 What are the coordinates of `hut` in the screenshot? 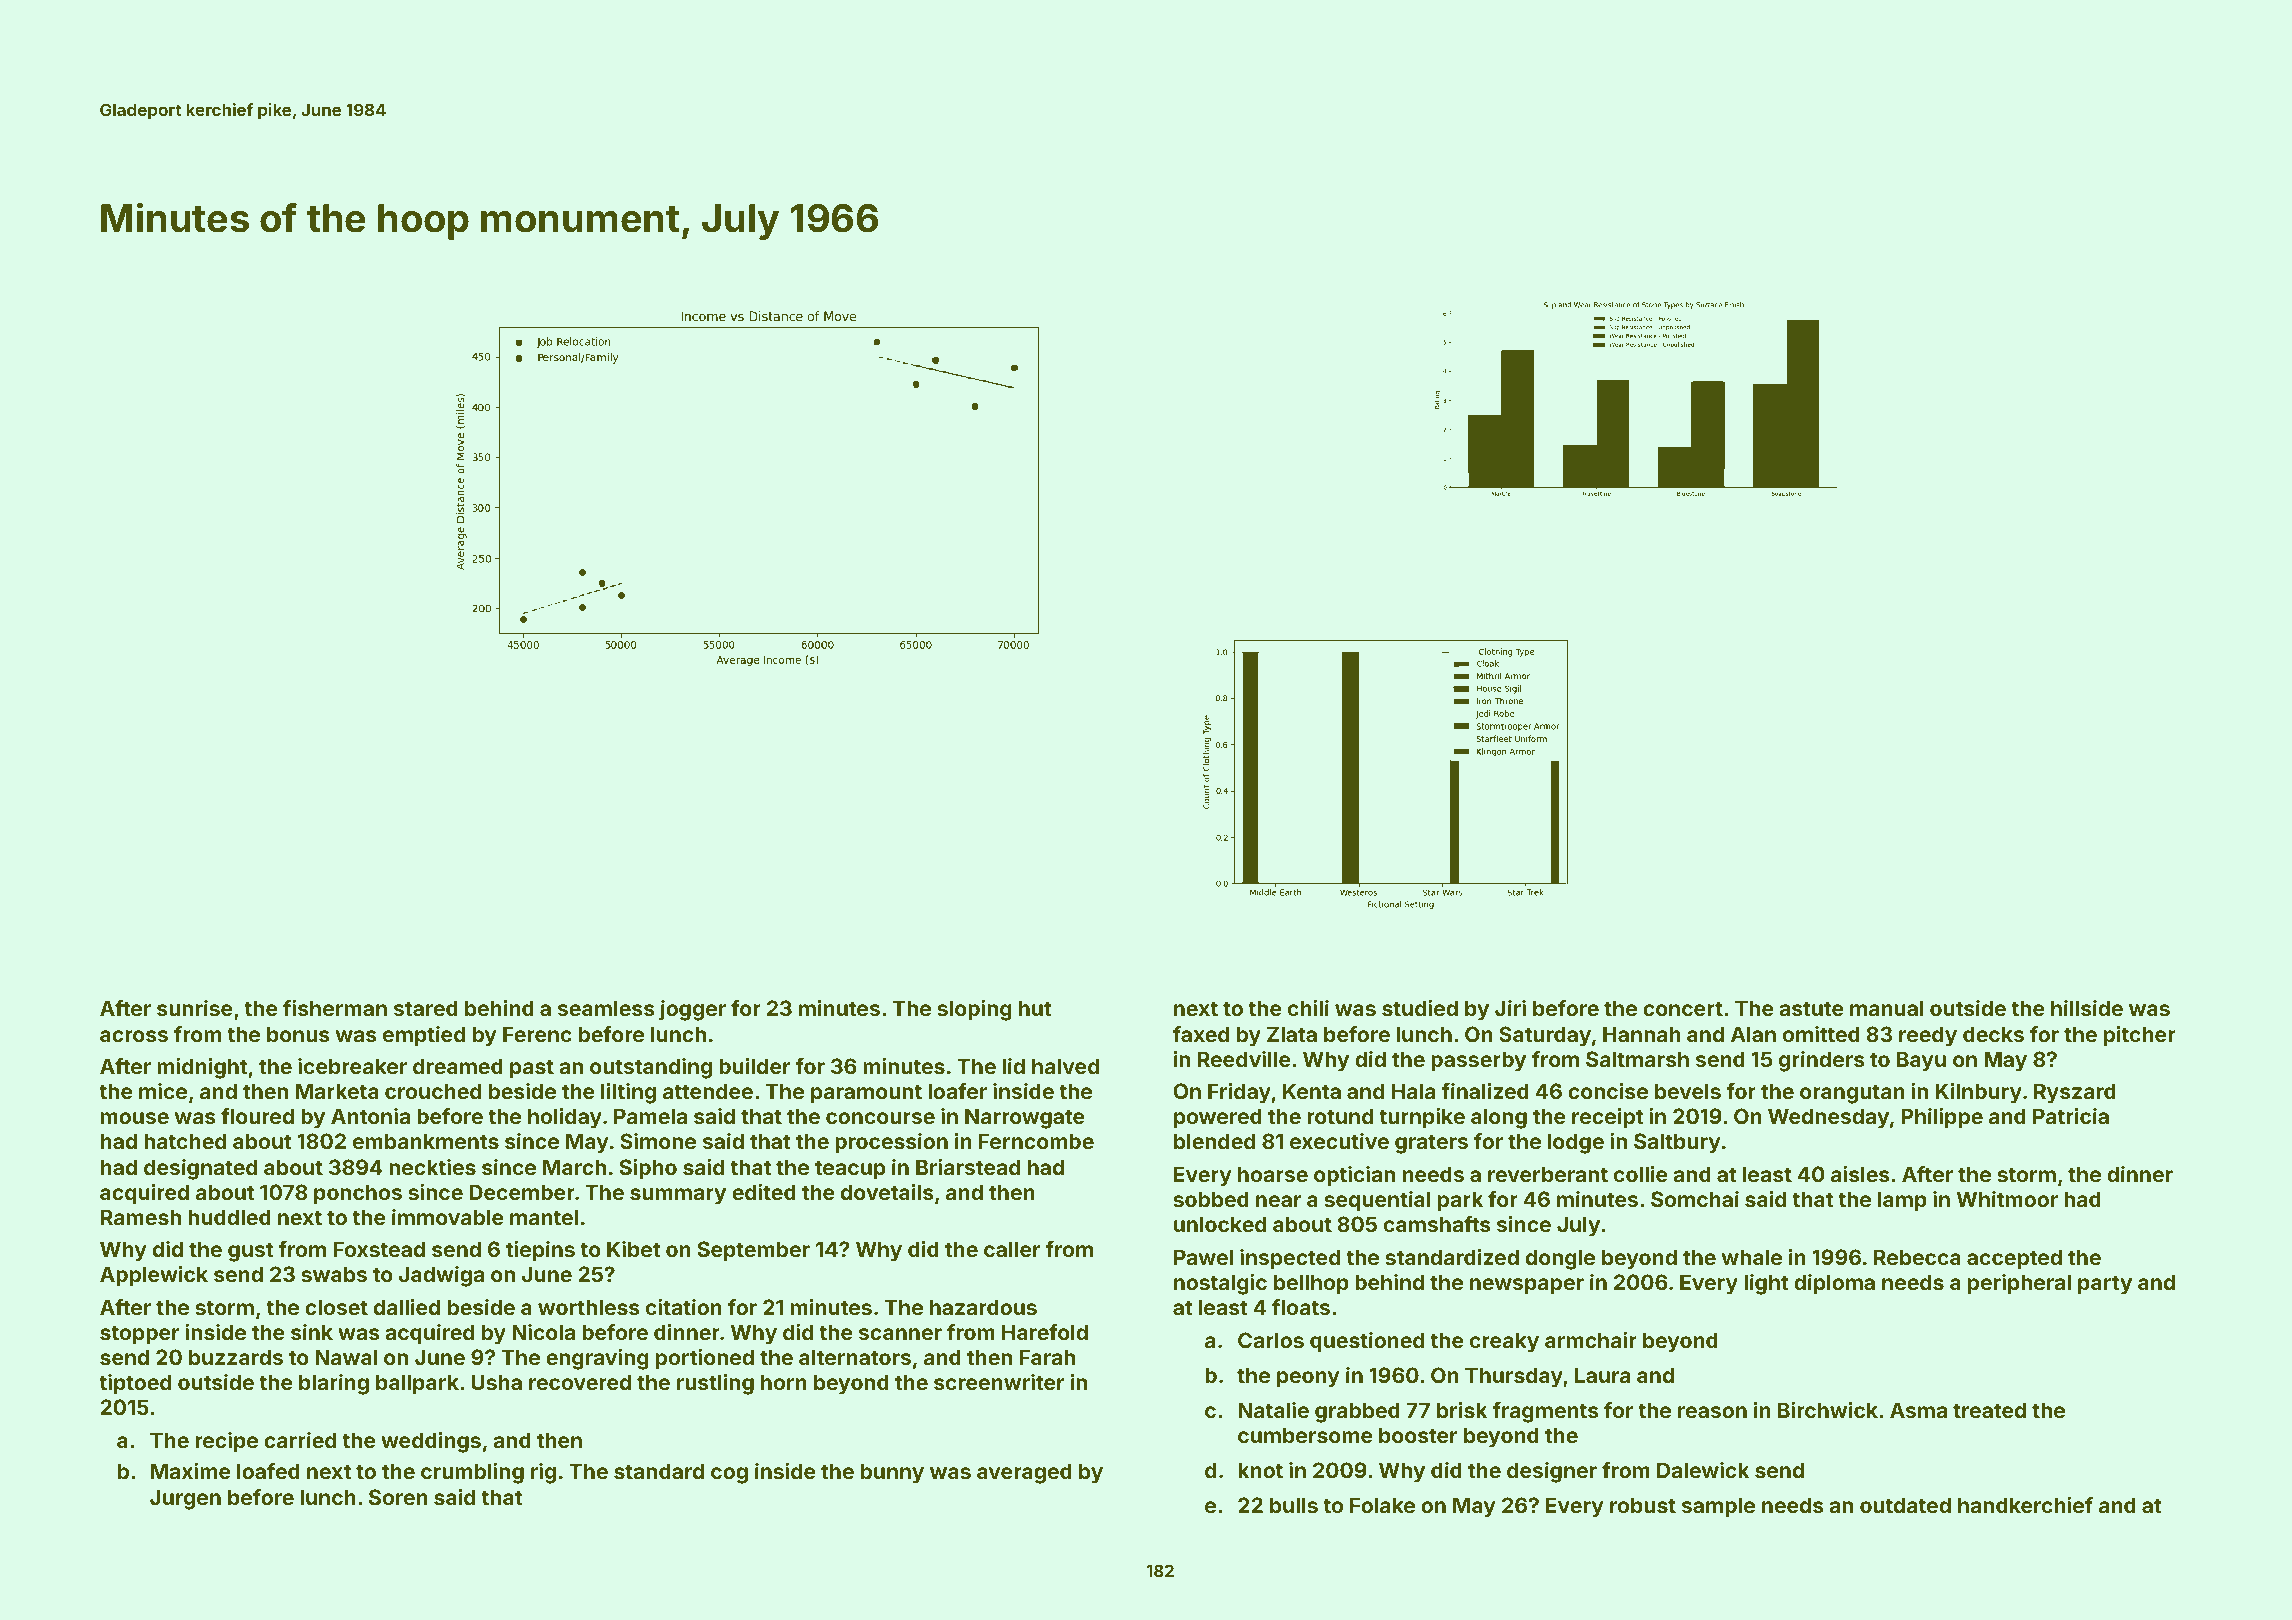 It's located at (1035, 1008).
